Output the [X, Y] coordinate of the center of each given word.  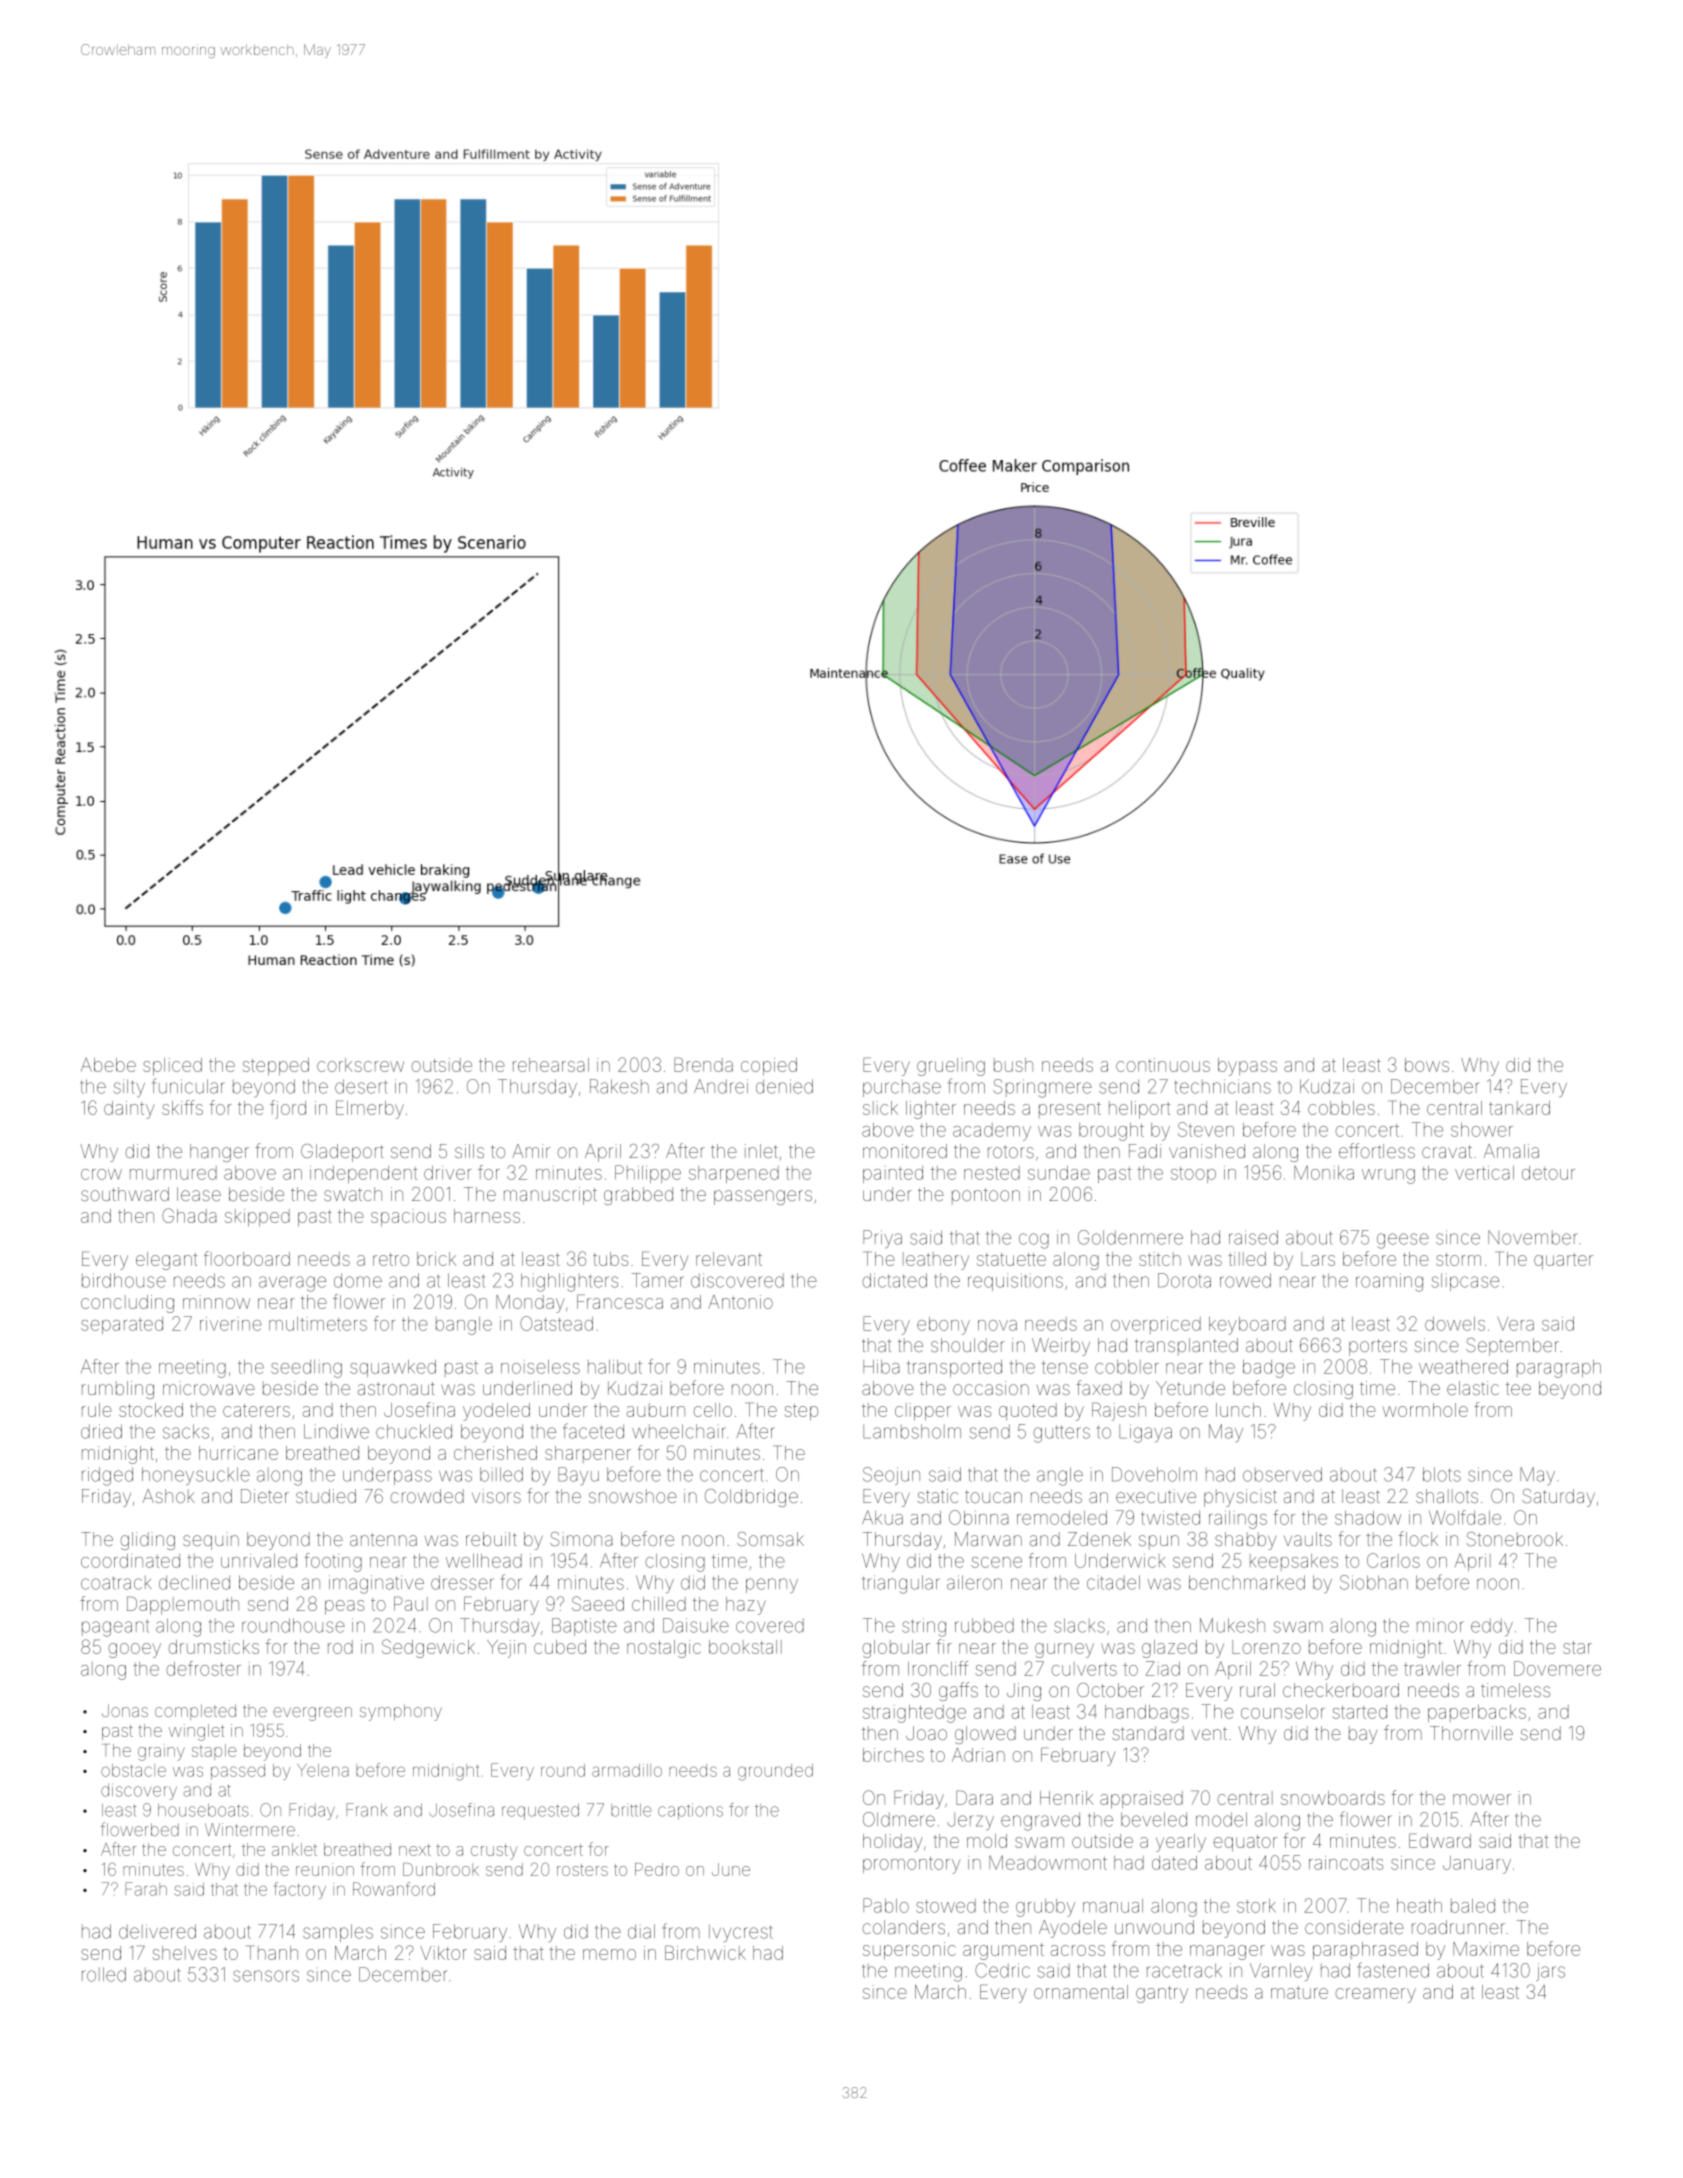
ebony [943, 1326]
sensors [266, 1976]
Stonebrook [1515, 1539]
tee [1518, 1388]
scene [996, 1562]
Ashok [169, 1496]
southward [125, 1194]
